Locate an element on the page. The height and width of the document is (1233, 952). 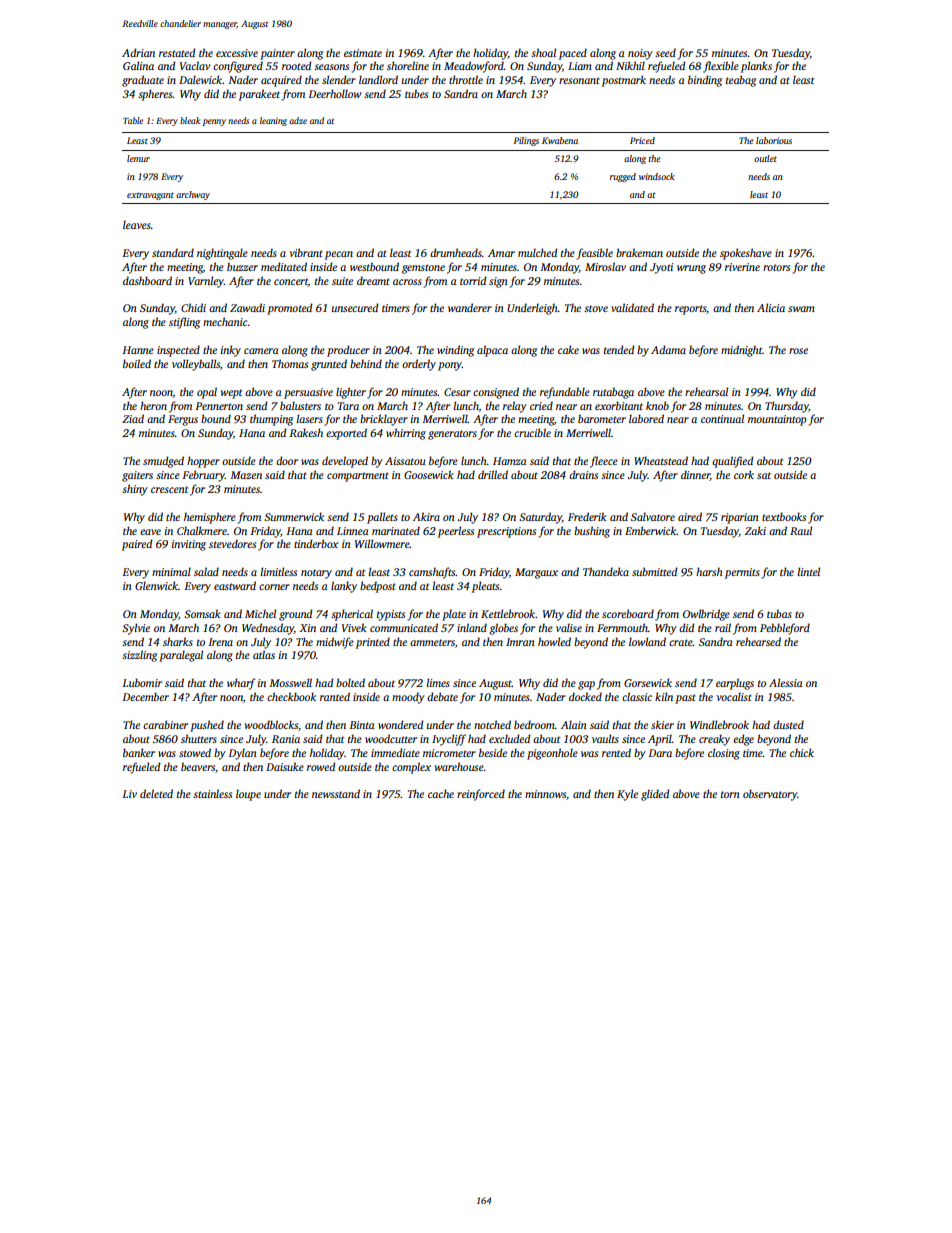
Pilings is located at coordinates (526, 141).
